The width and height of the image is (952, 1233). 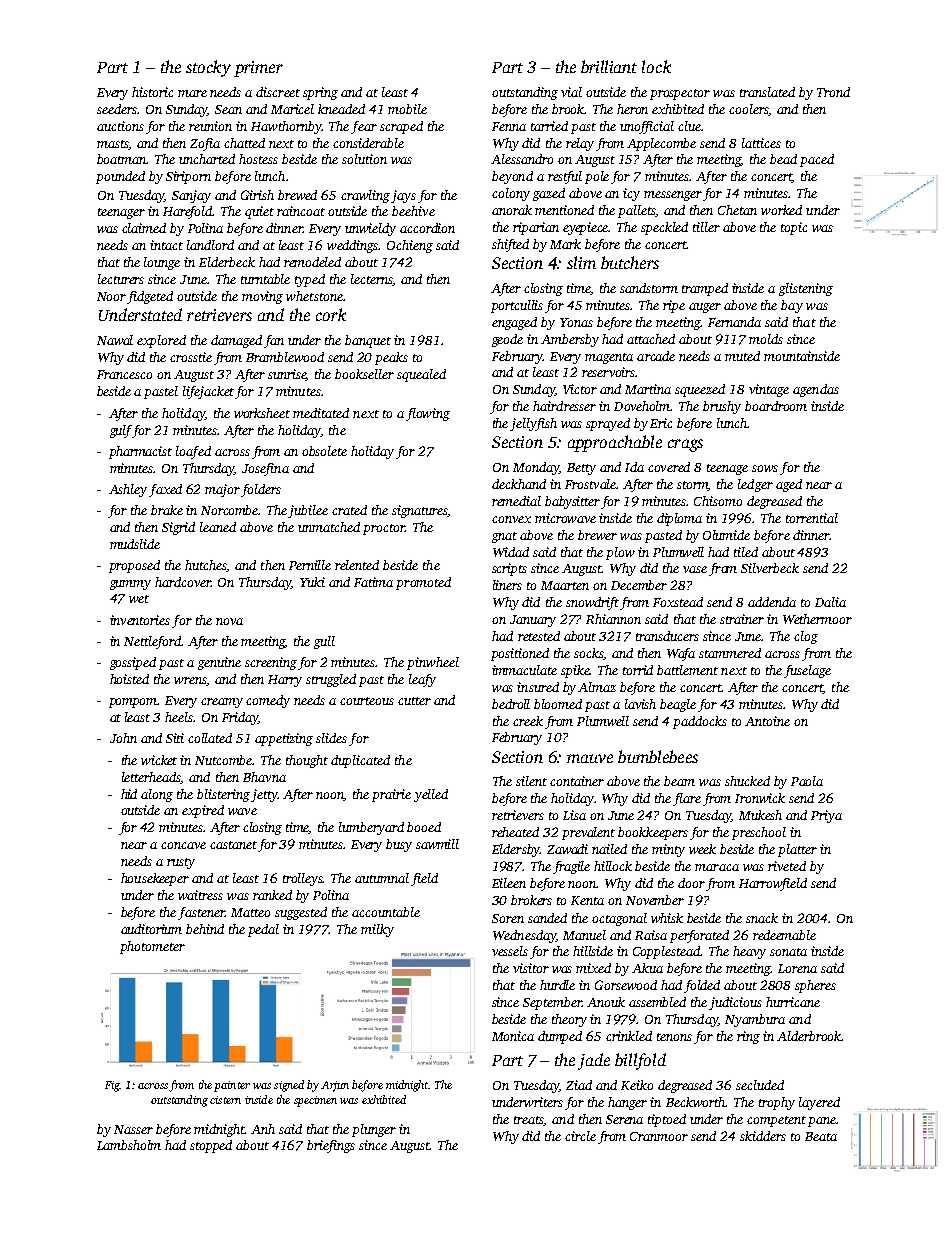 I want to click on struggled, so click(x=331, y=680).
